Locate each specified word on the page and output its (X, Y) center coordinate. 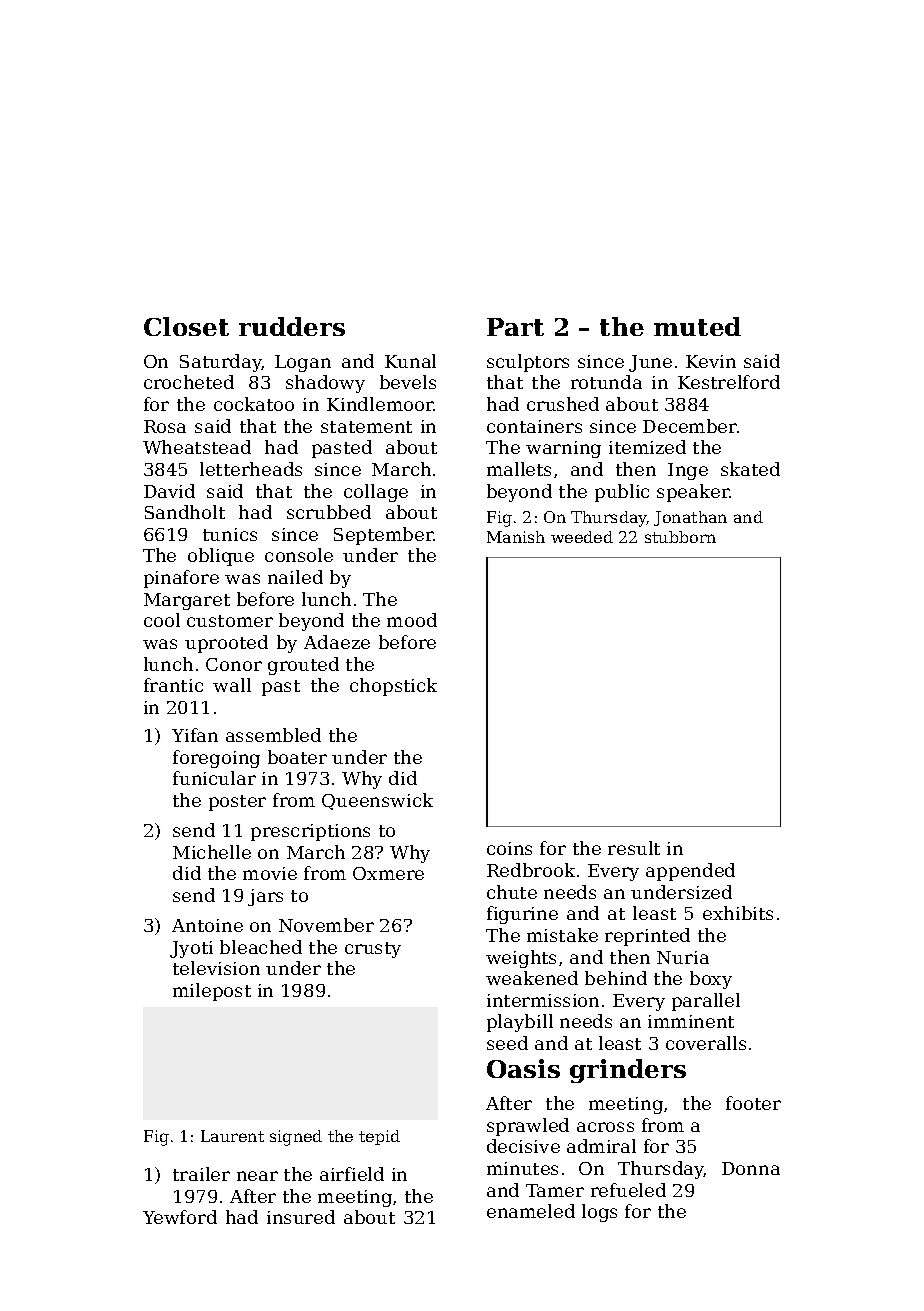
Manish (516, 537)
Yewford (180, 1217)
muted (697, 326)
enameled (531, 1211)
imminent (691, 1021)
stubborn (680, 537)
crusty (373, 950)
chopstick (393, 687)
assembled (273, 735)
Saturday (221, 363)
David (169, 491)
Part (515, 327)
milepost (212, 992)
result (634, 848)
